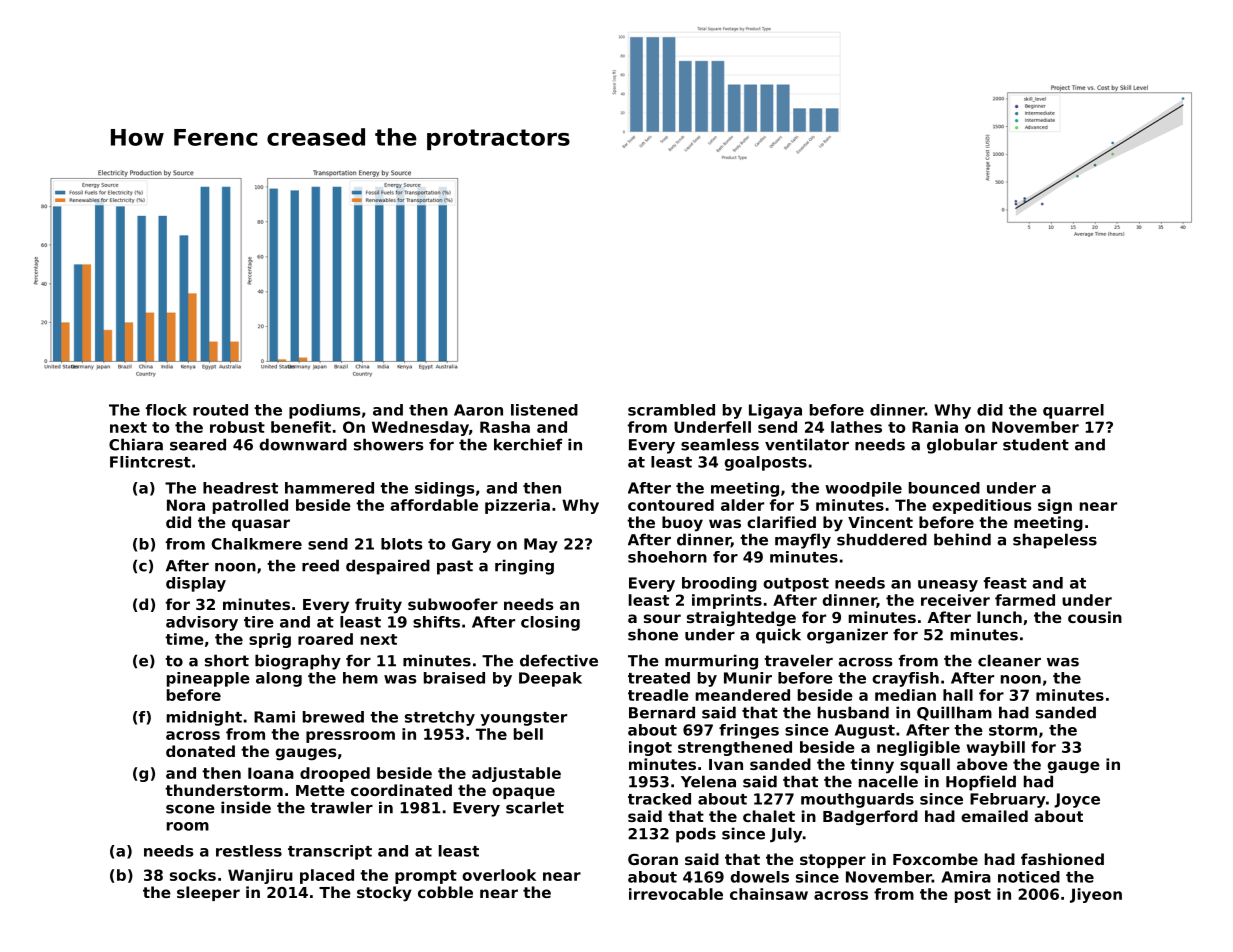 Image resolution: width=1233 pixels, height=952 pixels. What do you see at coordinates (769, 894) in the document?
I see `chainsaw` at bounding box center [769, 894].
